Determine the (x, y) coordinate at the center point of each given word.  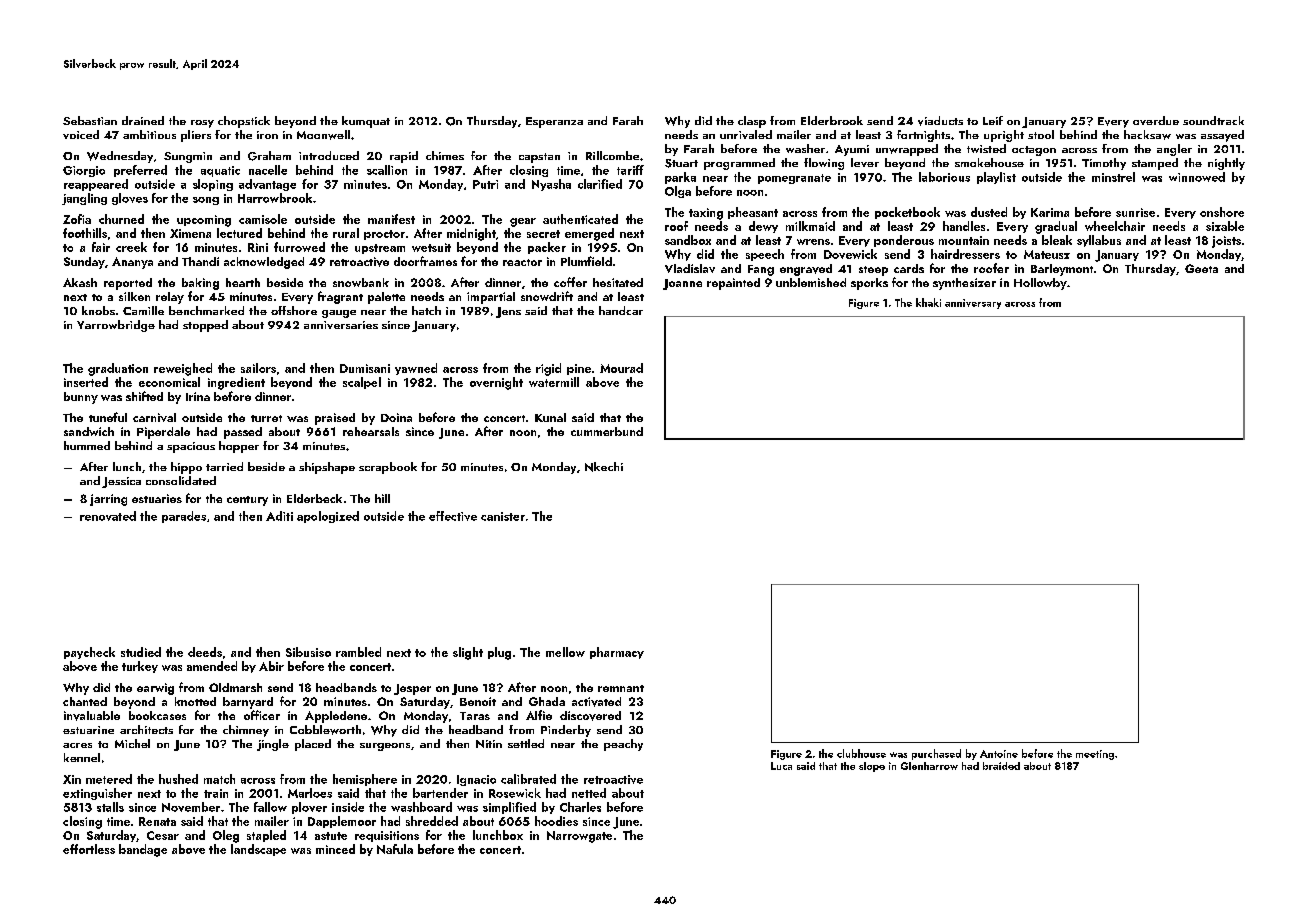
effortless (89, 849)
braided (1001, 766)
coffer (570, 282)
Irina (198, 396)
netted (589, 793)
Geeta (1201, 268)
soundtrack (1213, 120)
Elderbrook (832, 120)
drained (143, 120)
